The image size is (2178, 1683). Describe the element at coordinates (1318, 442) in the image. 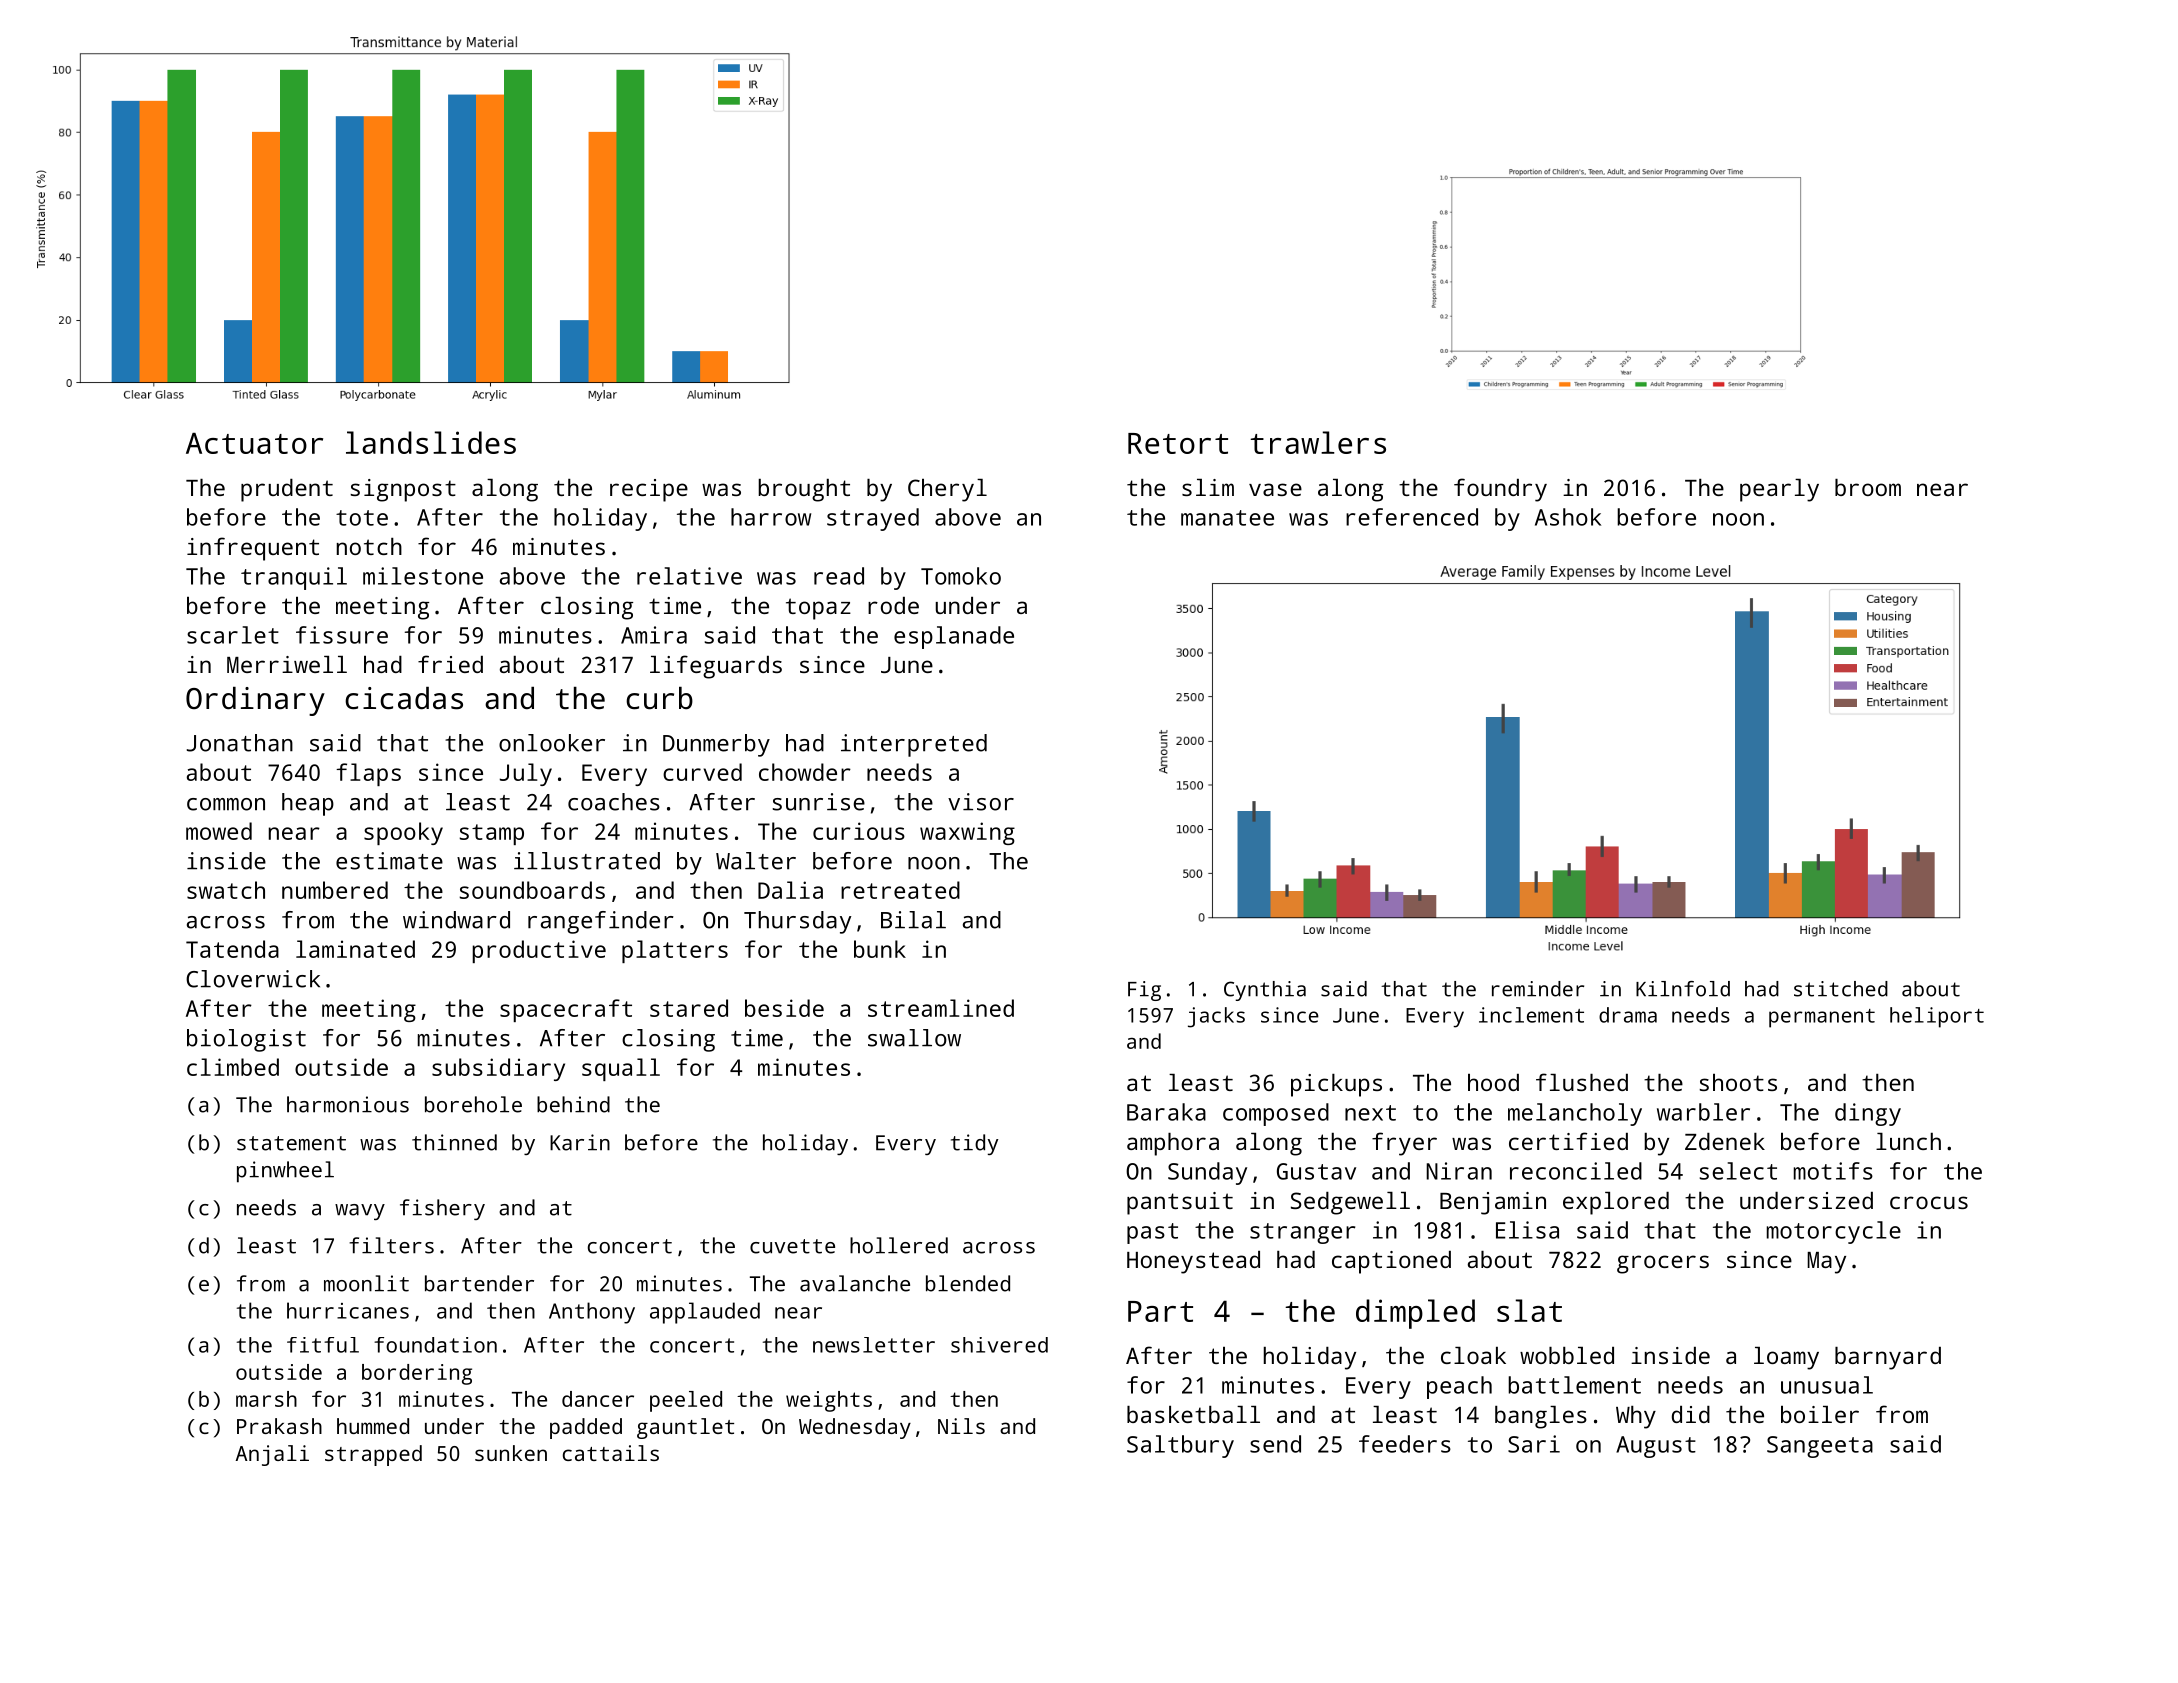

I see `trawlers` at that location.
